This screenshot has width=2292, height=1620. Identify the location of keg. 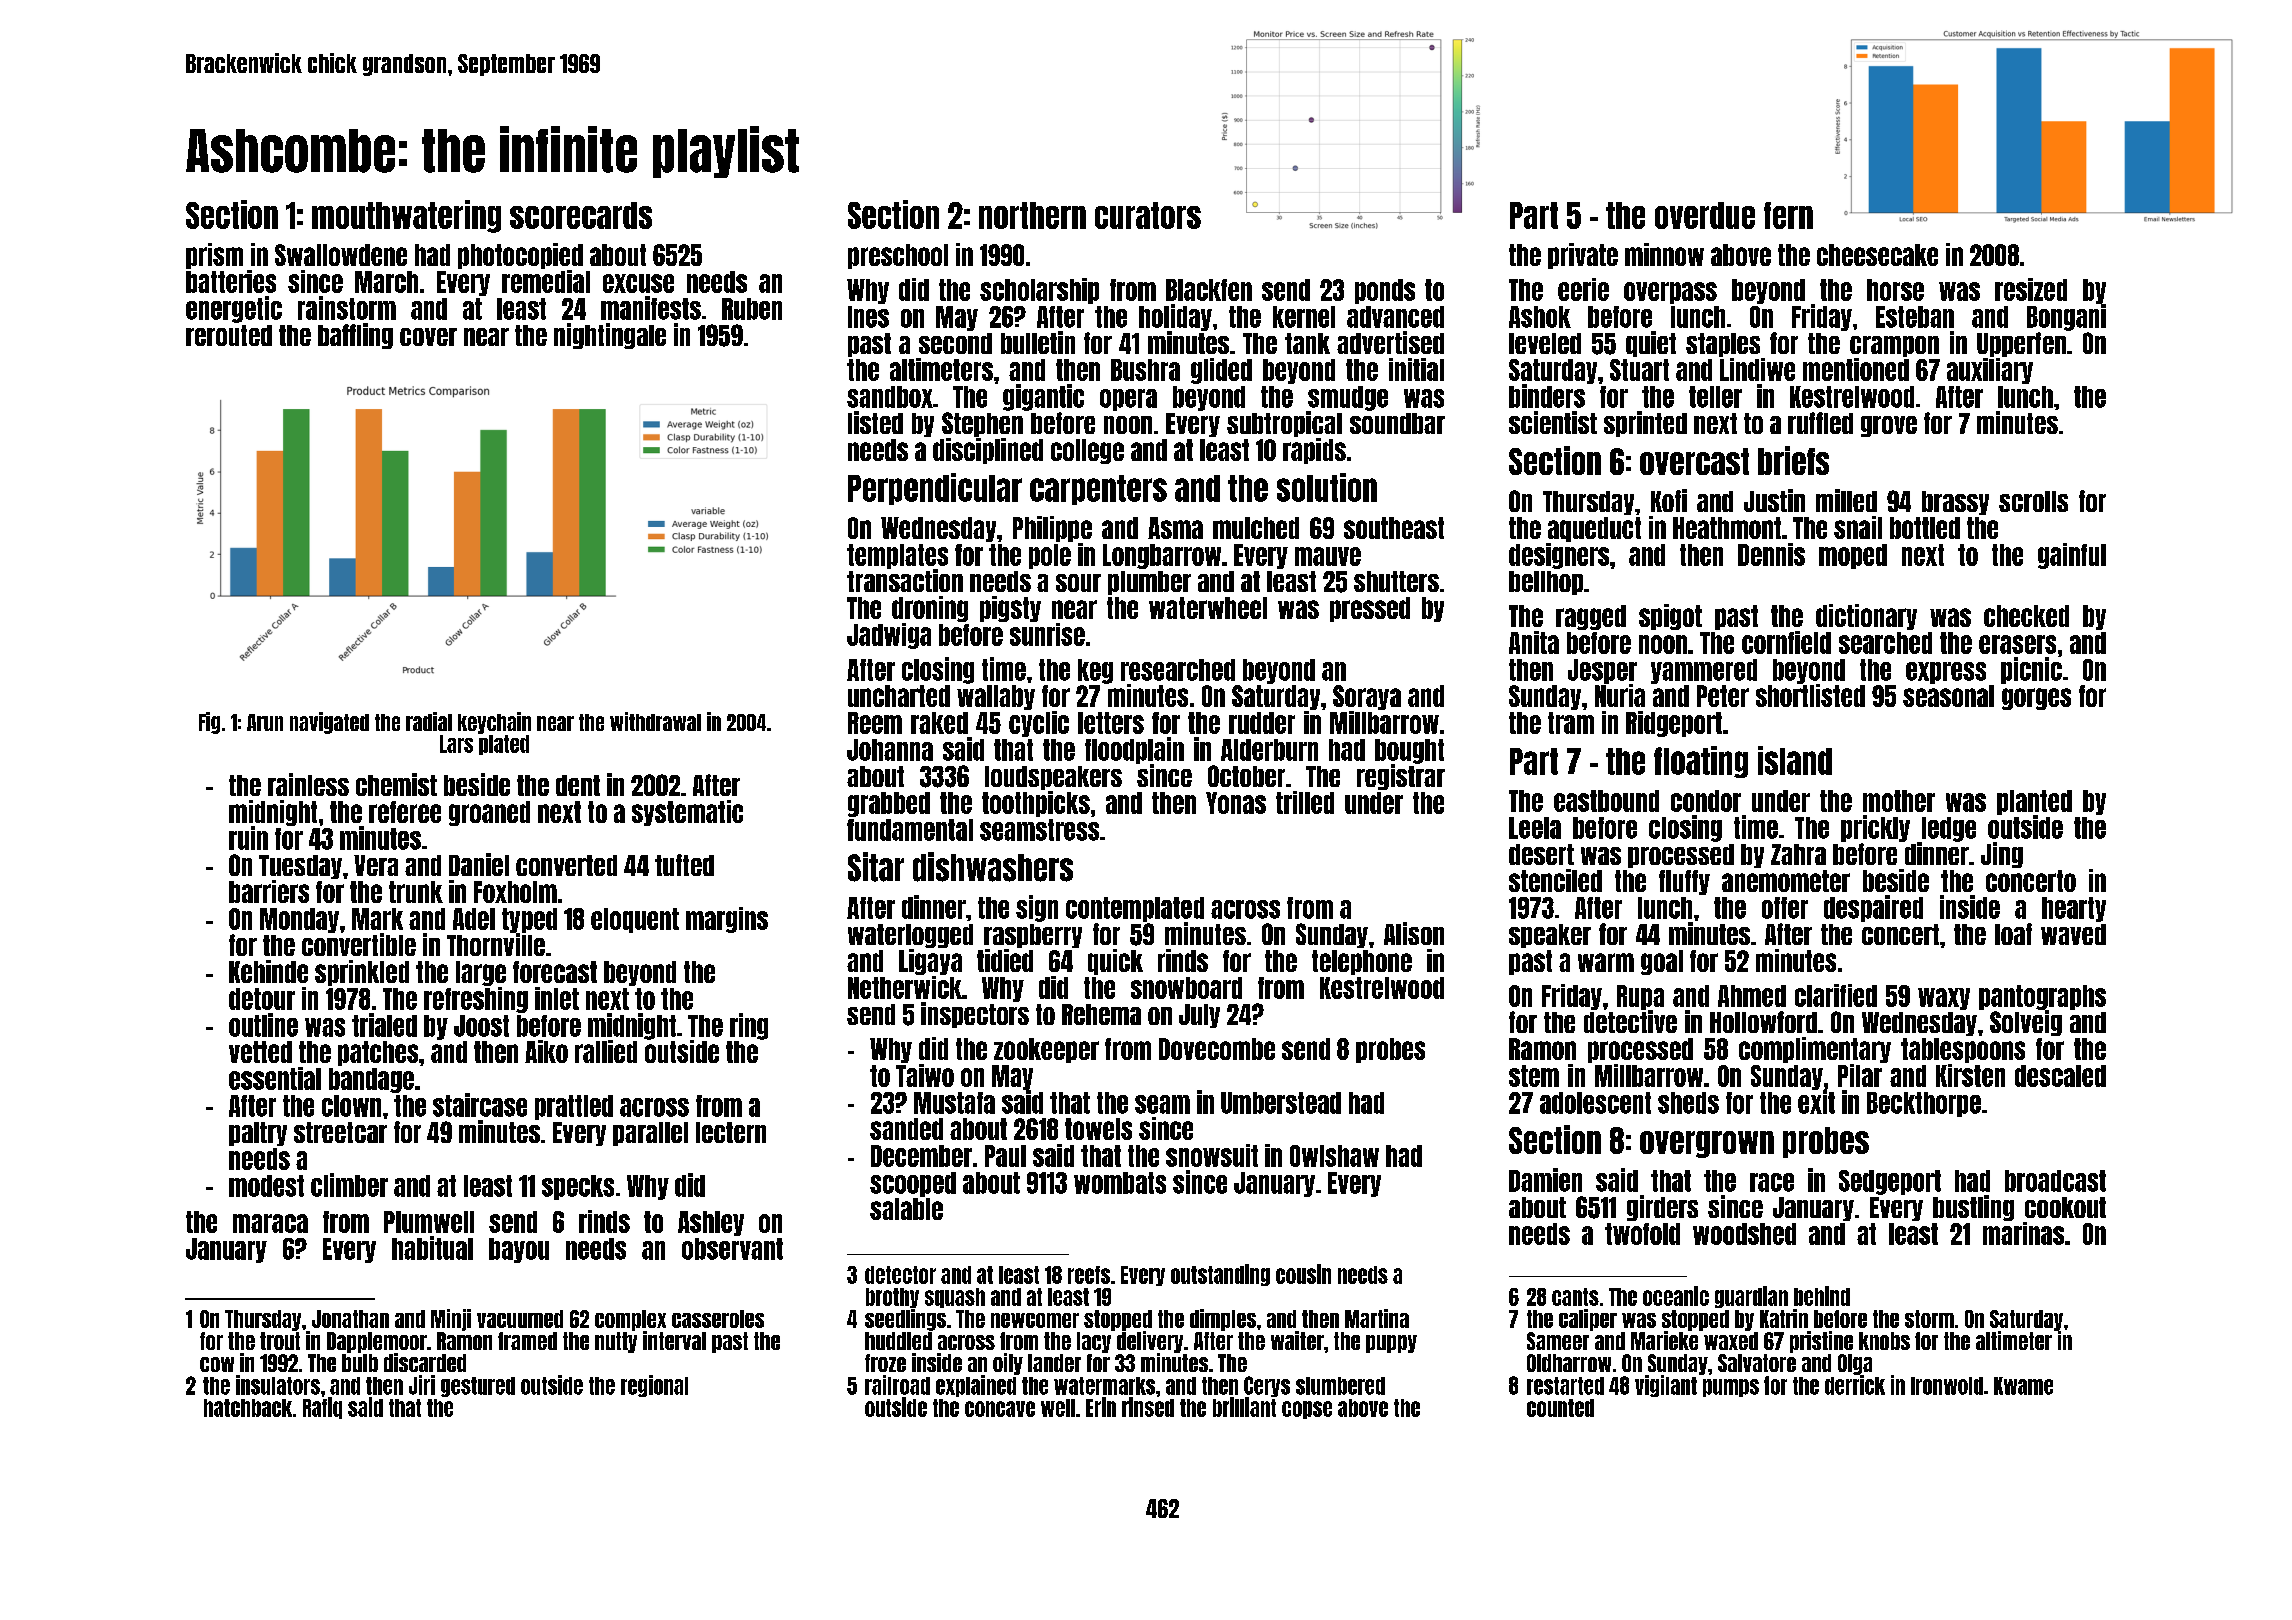
(1095, 671).
